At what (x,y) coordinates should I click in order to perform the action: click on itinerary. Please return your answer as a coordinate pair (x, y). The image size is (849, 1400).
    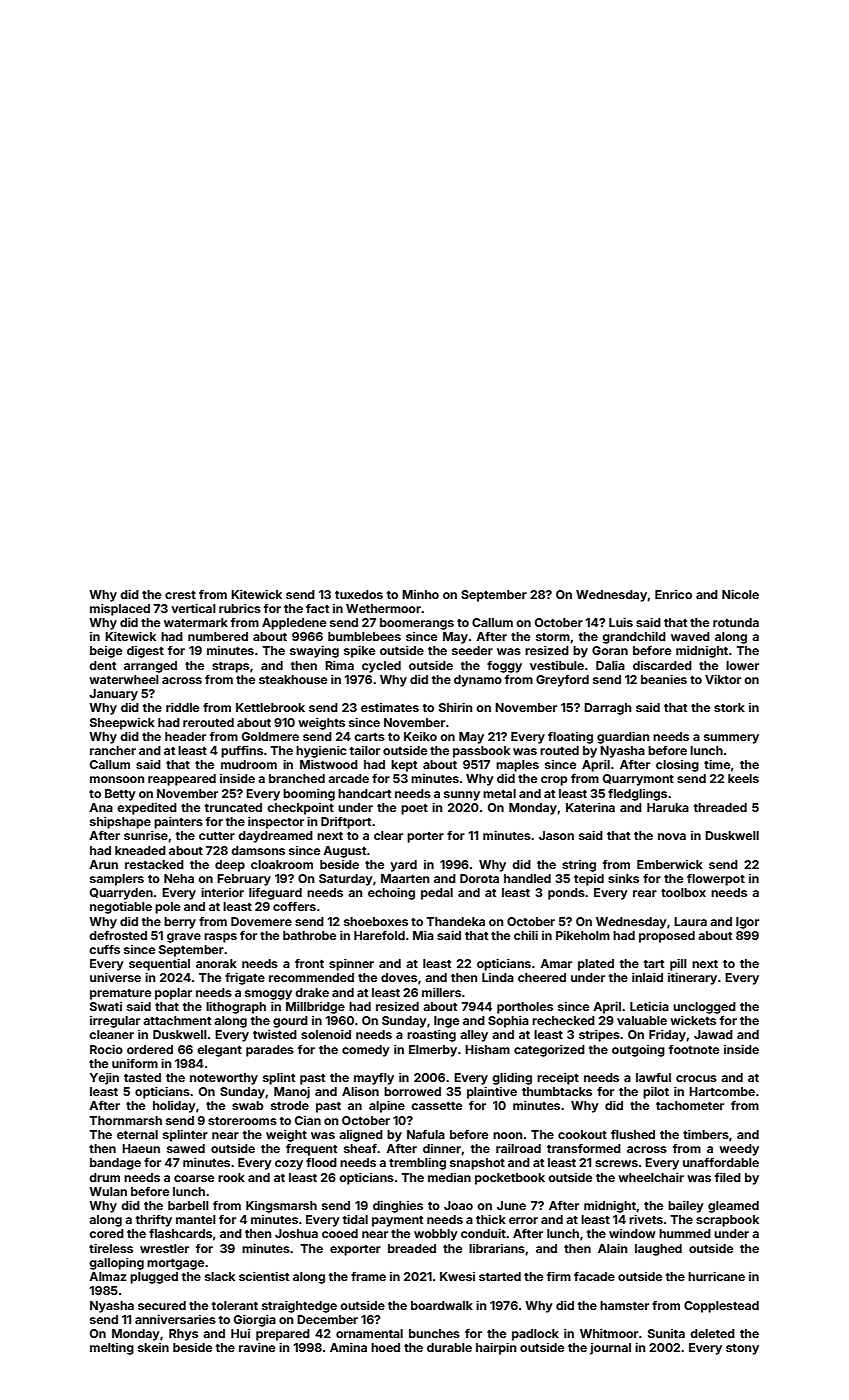
    Looking at the image, I should click on (692, 978).
